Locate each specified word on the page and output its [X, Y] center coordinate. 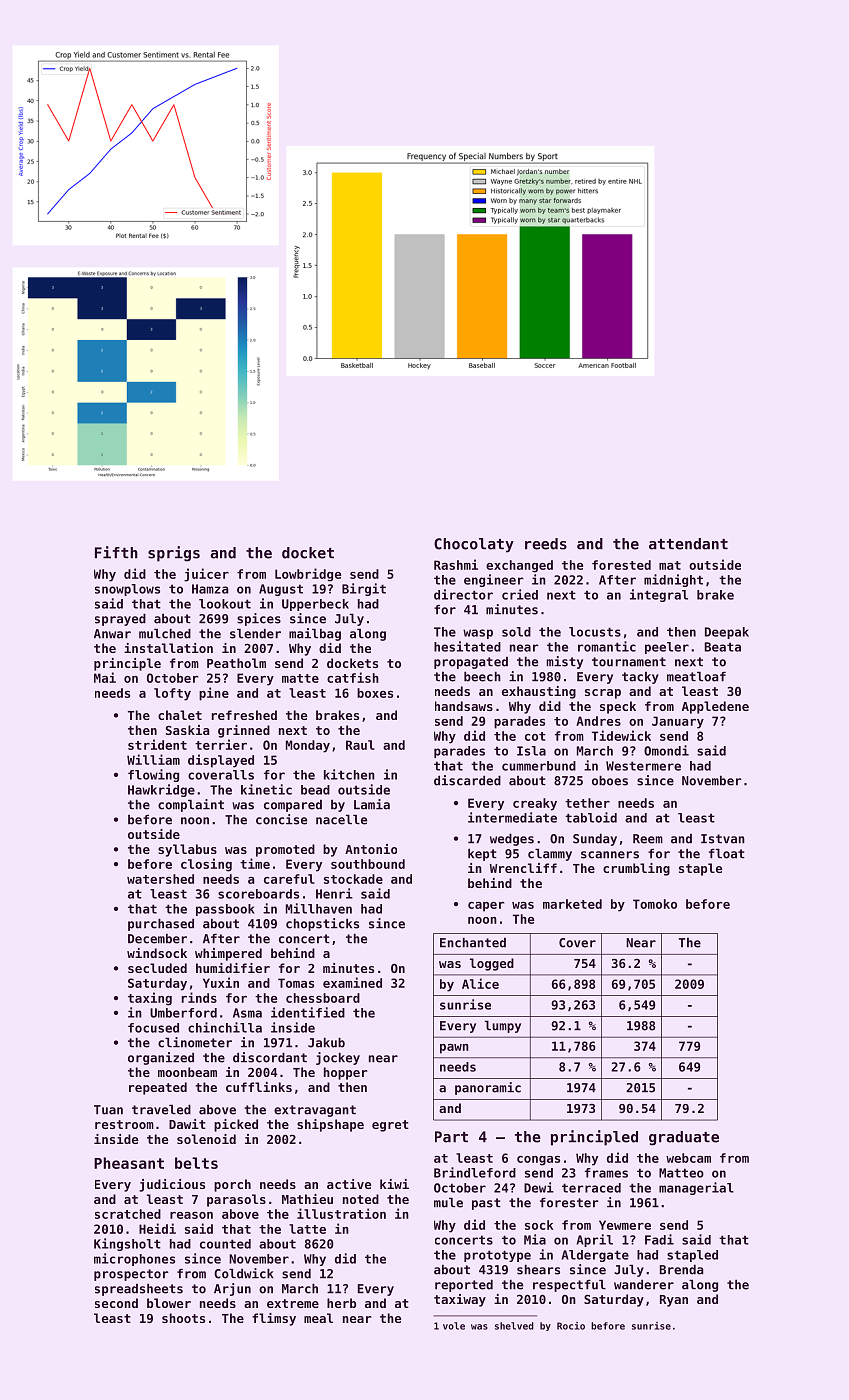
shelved [514, 1326]
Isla [531, 751]
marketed [572, 904]
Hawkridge [161, 790]
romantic [607, 646]
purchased [161, 924]
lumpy [503, 1026]
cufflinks [259, 1087]
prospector [131, 1275]
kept [482, 854]
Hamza [210, 589]
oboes [610, 780]
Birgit [364, 589]
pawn [454, 1049]
